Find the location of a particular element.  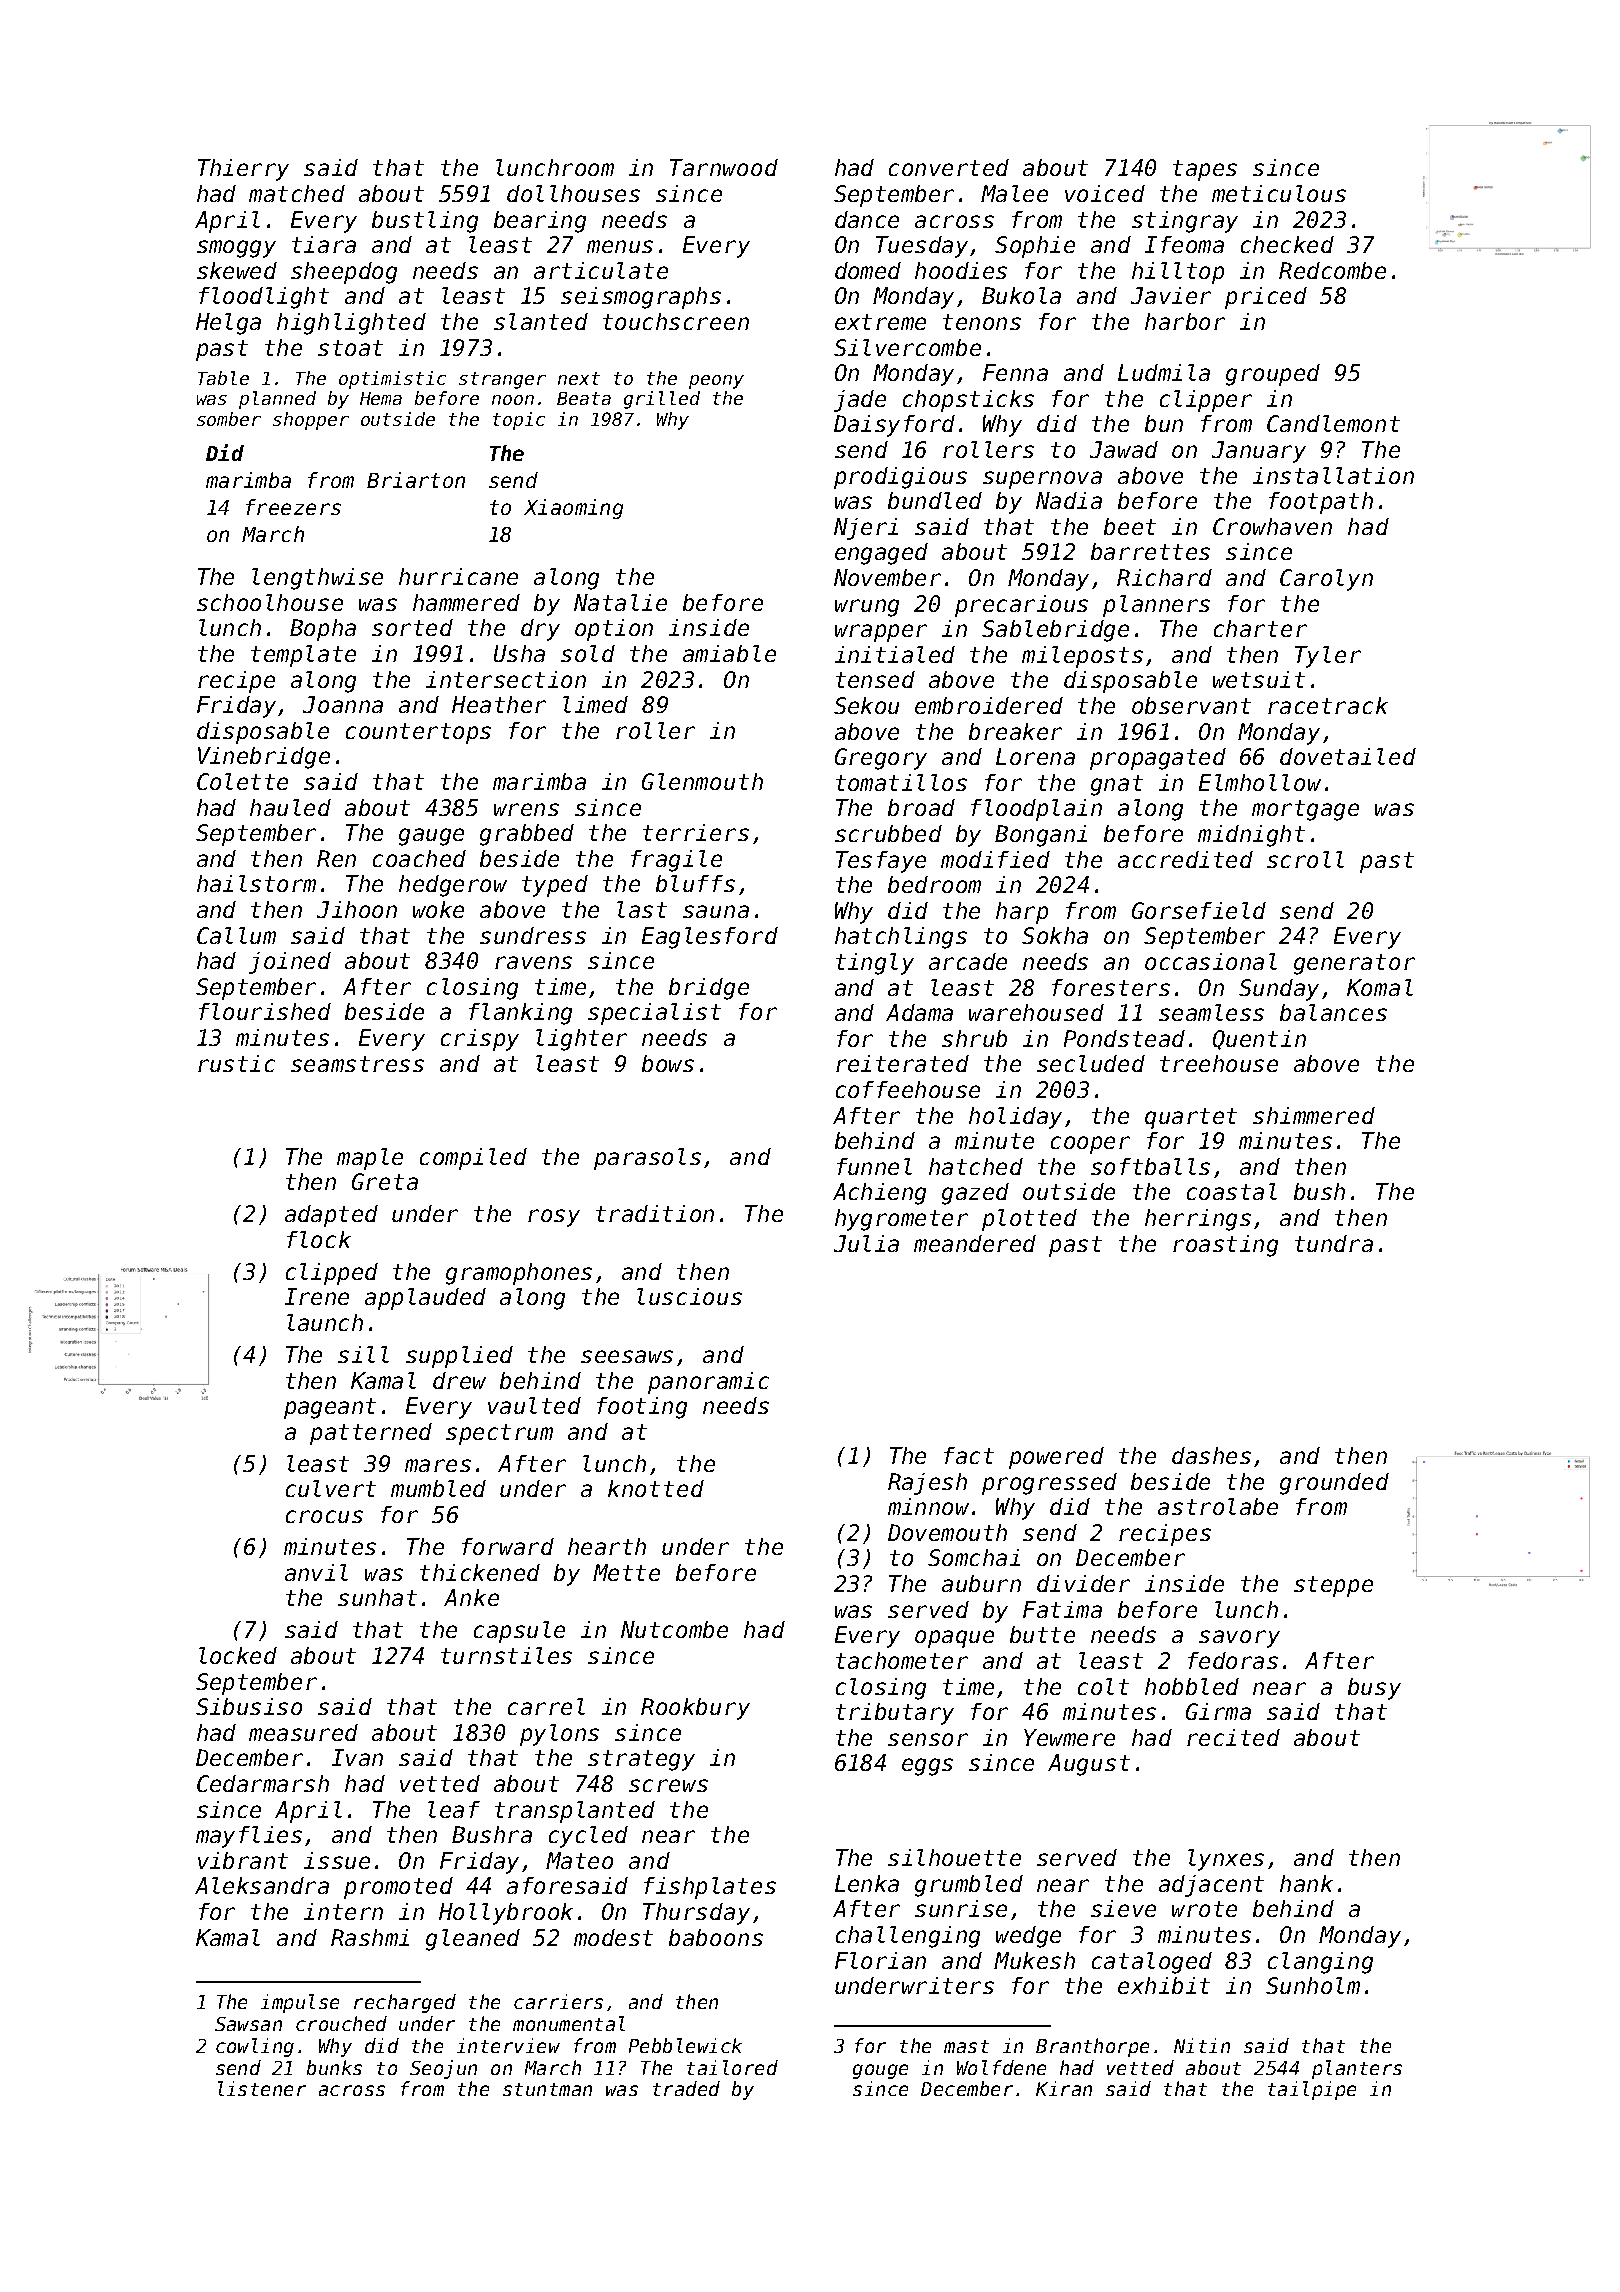

shimmered is located at coordinates (1314, 1115).
